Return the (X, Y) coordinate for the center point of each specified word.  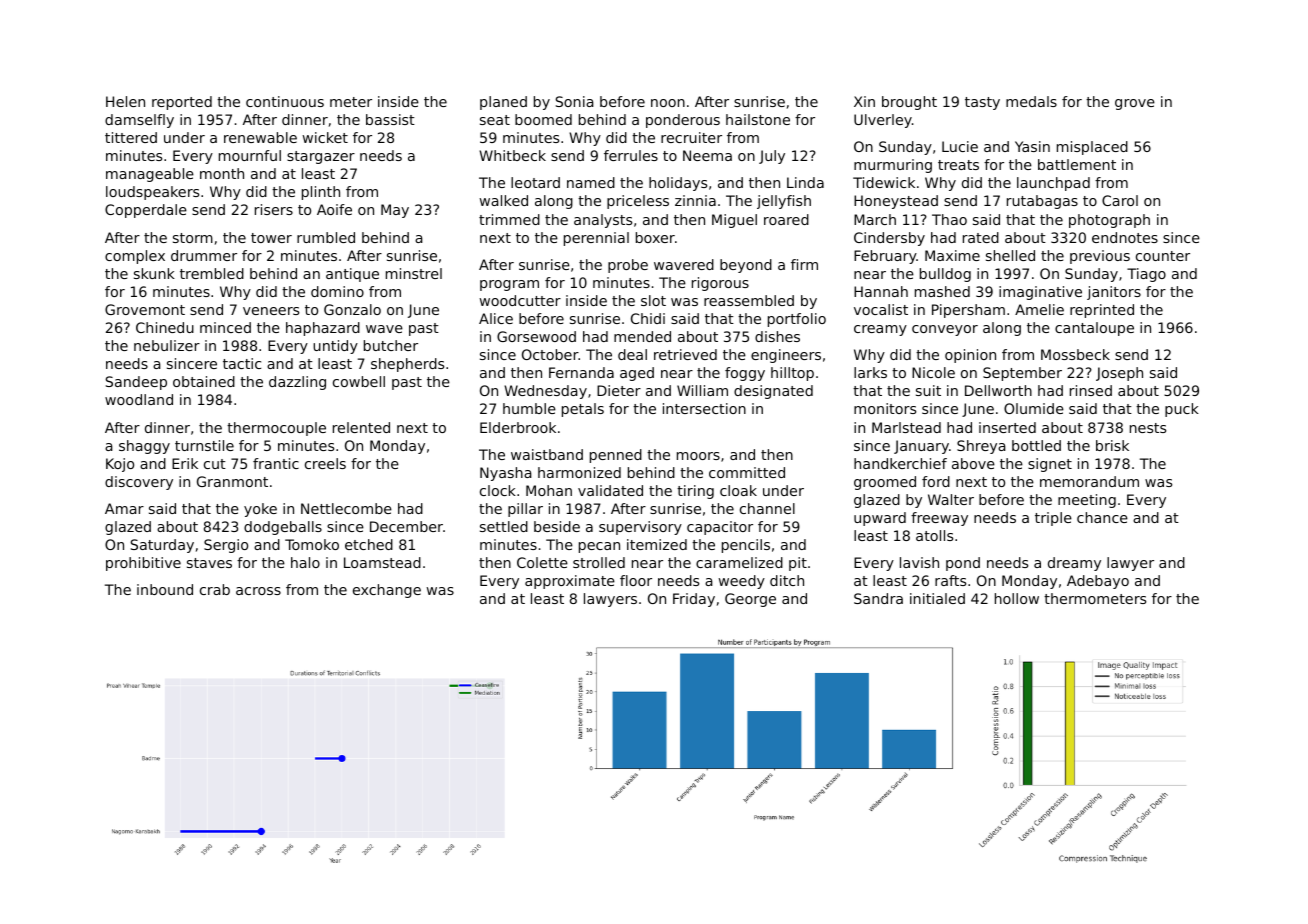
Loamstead (382, 562)
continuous (285, 101)
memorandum (1089, 481)
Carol (1120, 200)
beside (557, 526)
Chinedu (165, 327)
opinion (970, 356)
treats (958, 165)
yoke (260, 510)
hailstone (758, 119)
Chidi (648, 318)
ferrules (631, 155)
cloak (738, 490)
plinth (321, 193)
